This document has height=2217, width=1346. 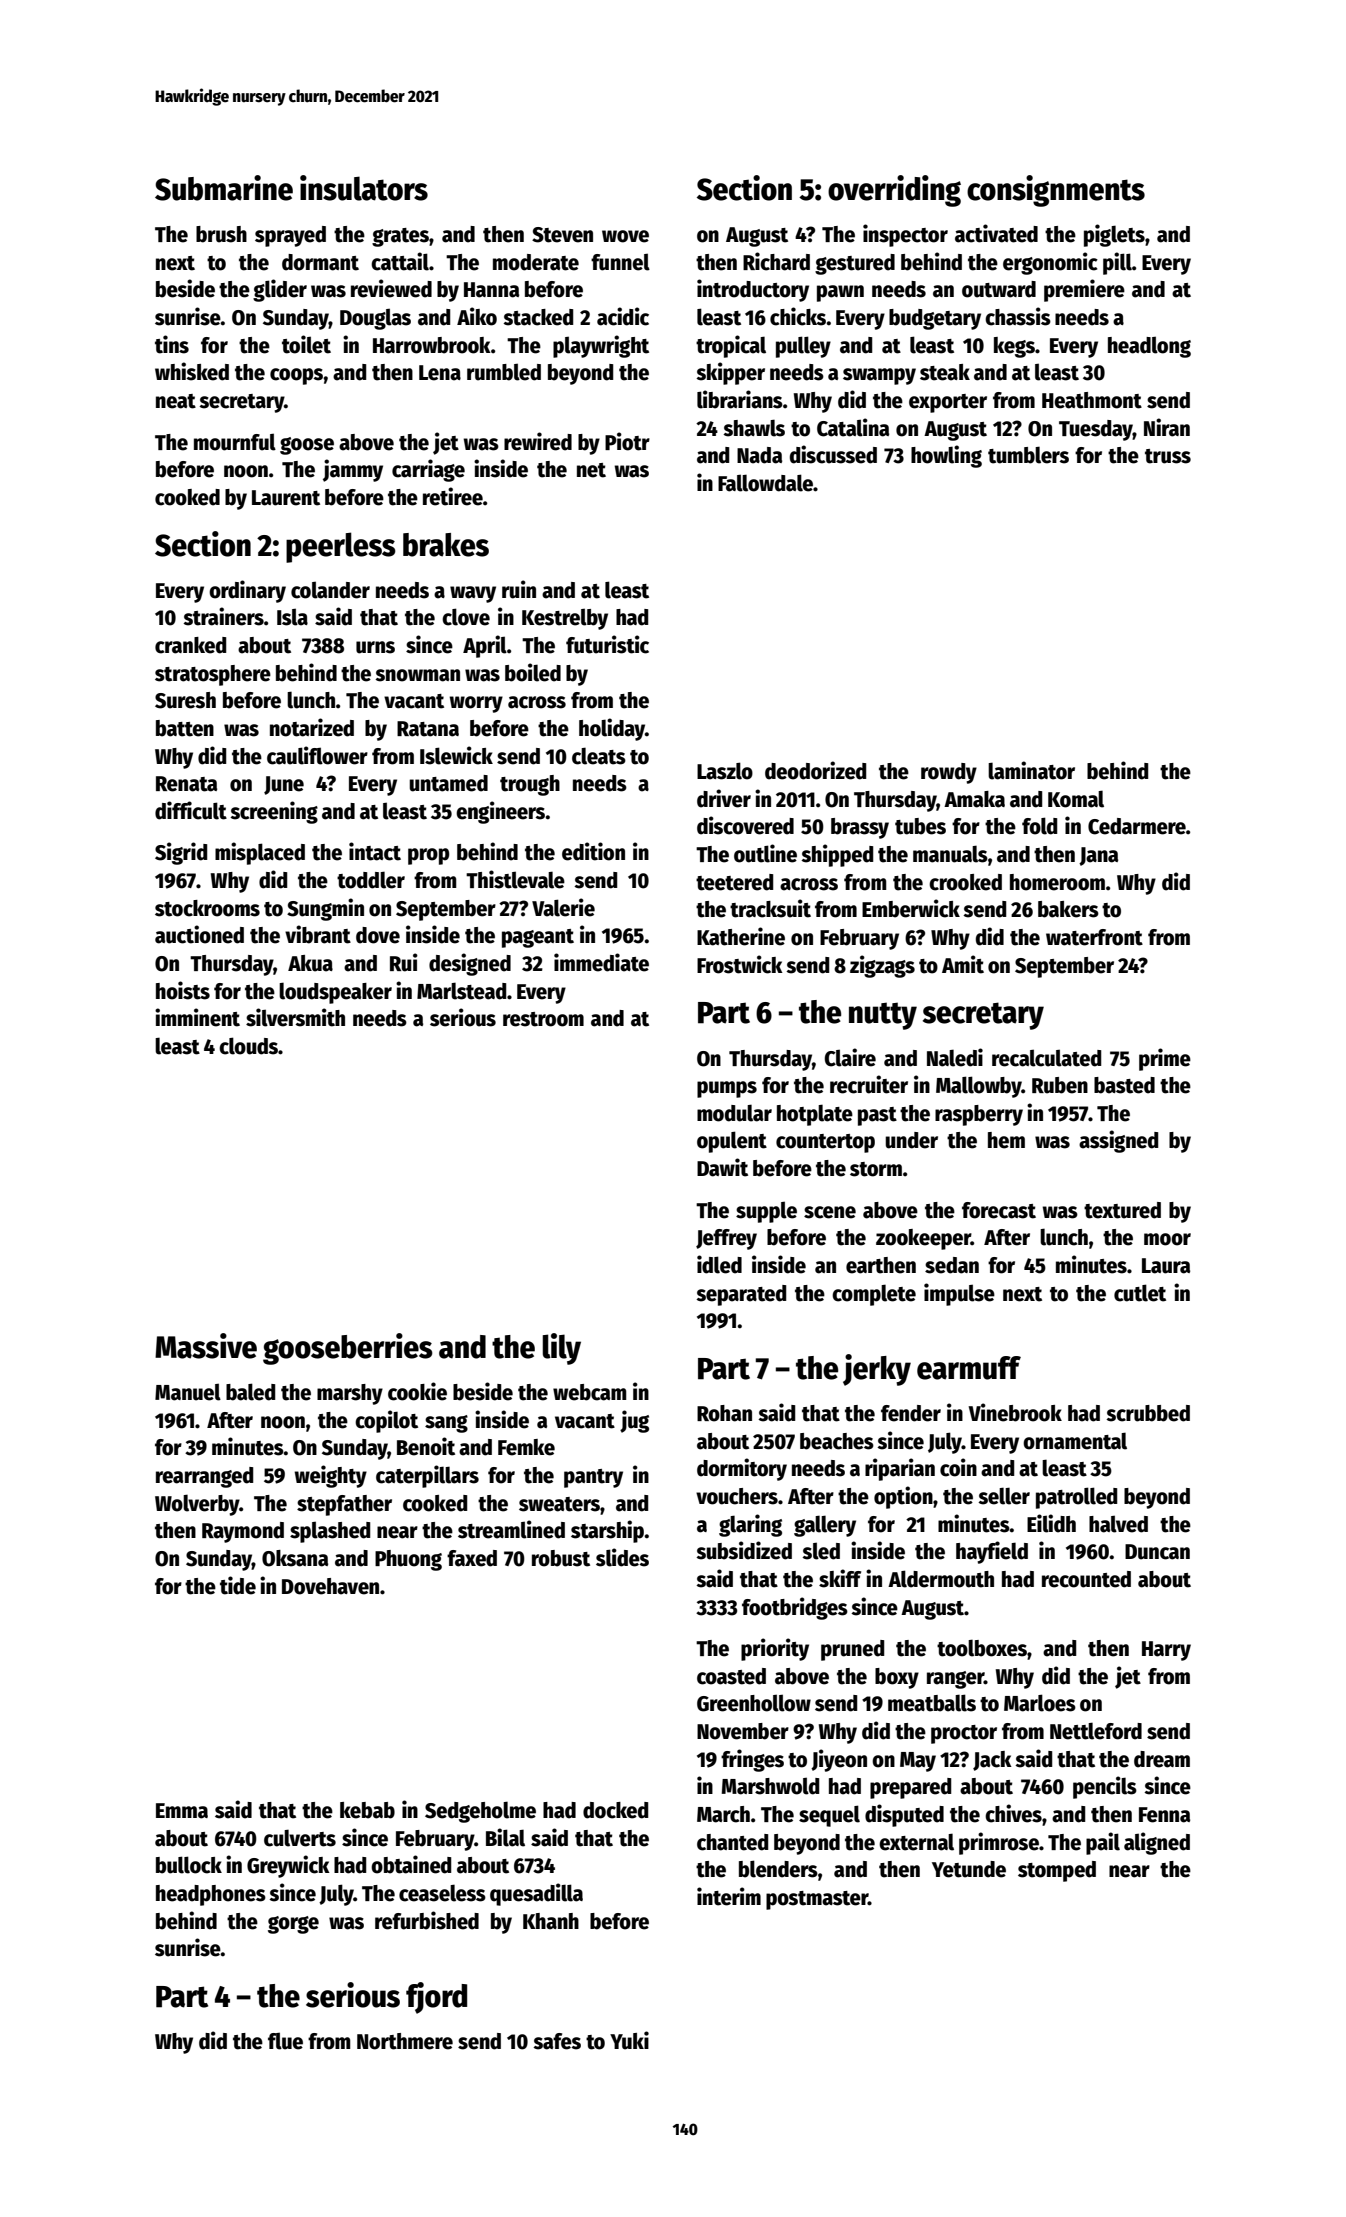 I want to click on consignments, so click(x=1056, y=191).
